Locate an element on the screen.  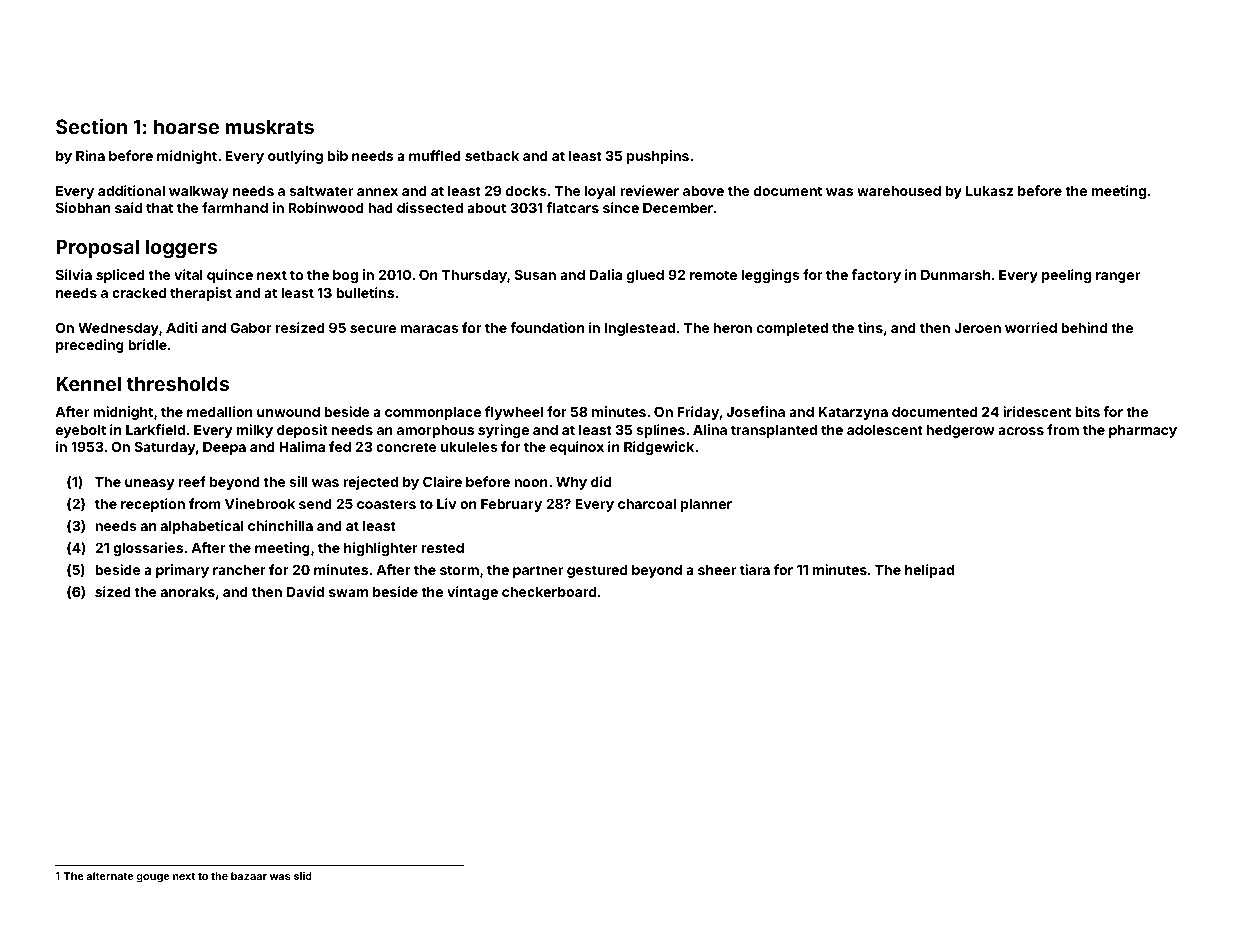
Jeroen is located at coordinates (977, 328).
